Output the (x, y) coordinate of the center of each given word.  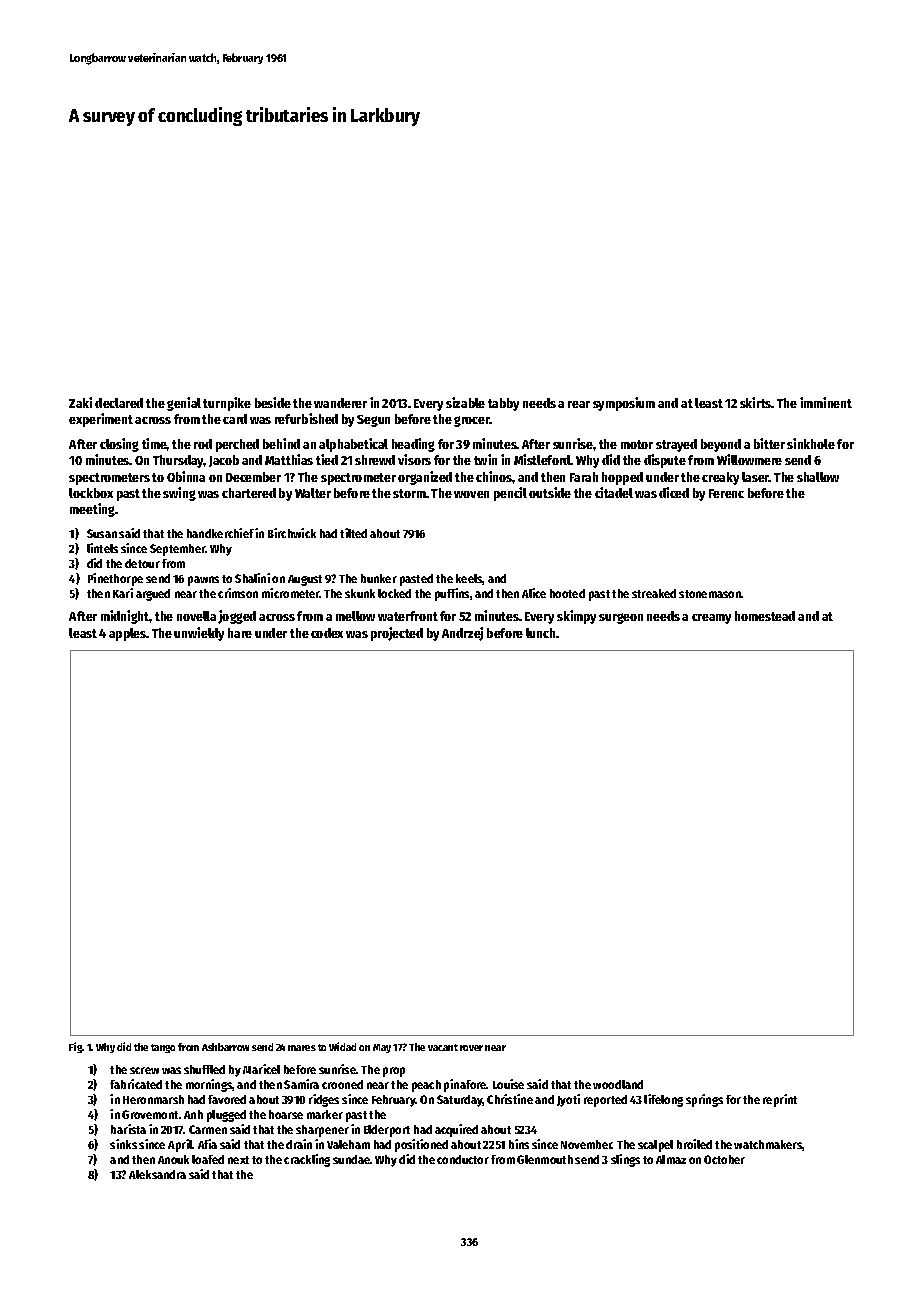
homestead (765, 616)
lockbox (91, 493)
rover (471, 1048)
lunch (540, 633)
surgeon (621, 618)
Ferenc (726, 493)
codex (327, 633)
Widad (342, 1046)
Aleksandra (157, 1174)
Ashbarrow (225, 1047)
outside (550, 492)
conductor (463, 1159)
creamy (711, 619)
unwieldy (199, 634)
